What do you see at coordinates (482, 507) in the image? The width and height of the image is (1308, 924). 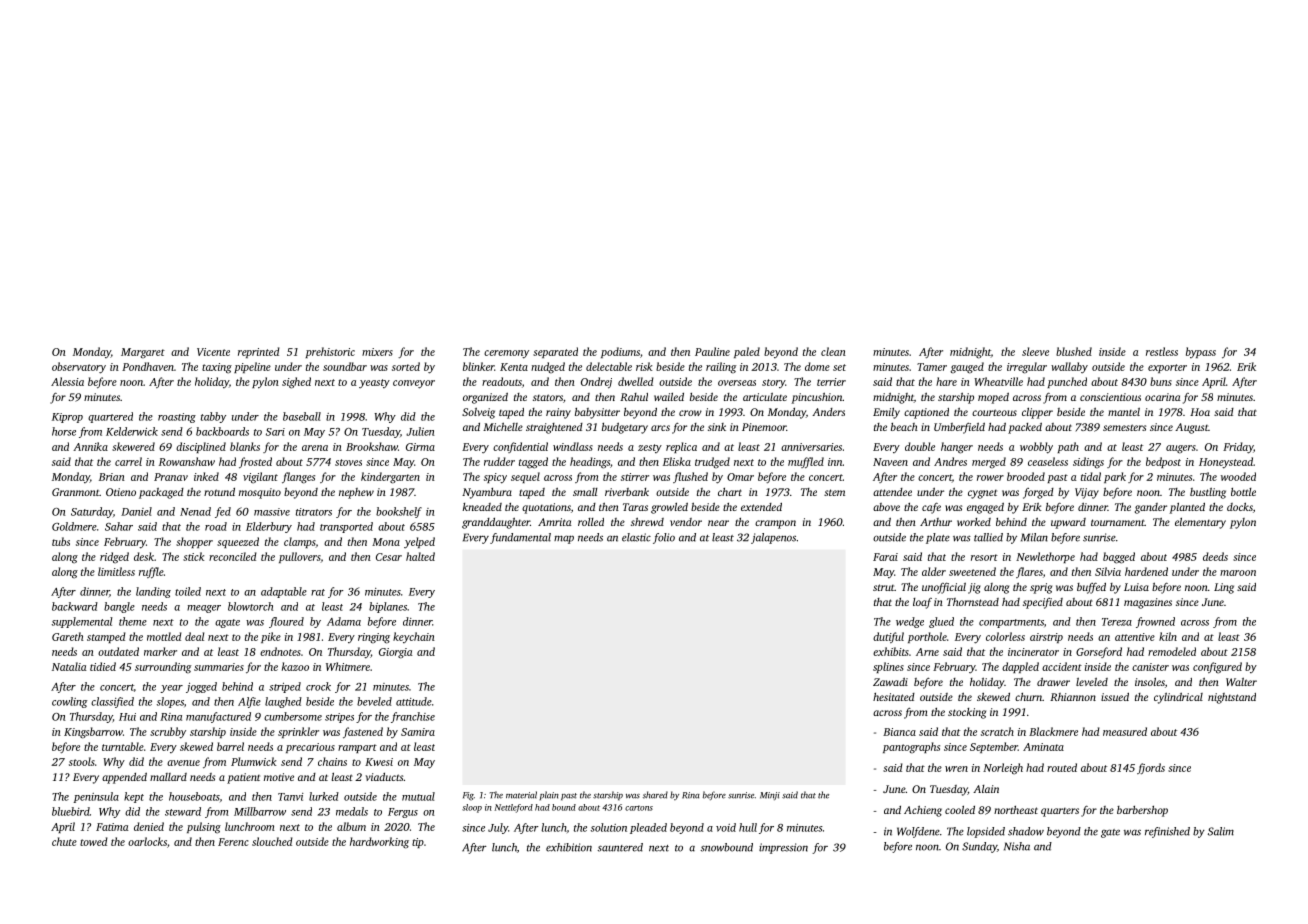 I see `kneaded` at bounding box center [482, 507].
